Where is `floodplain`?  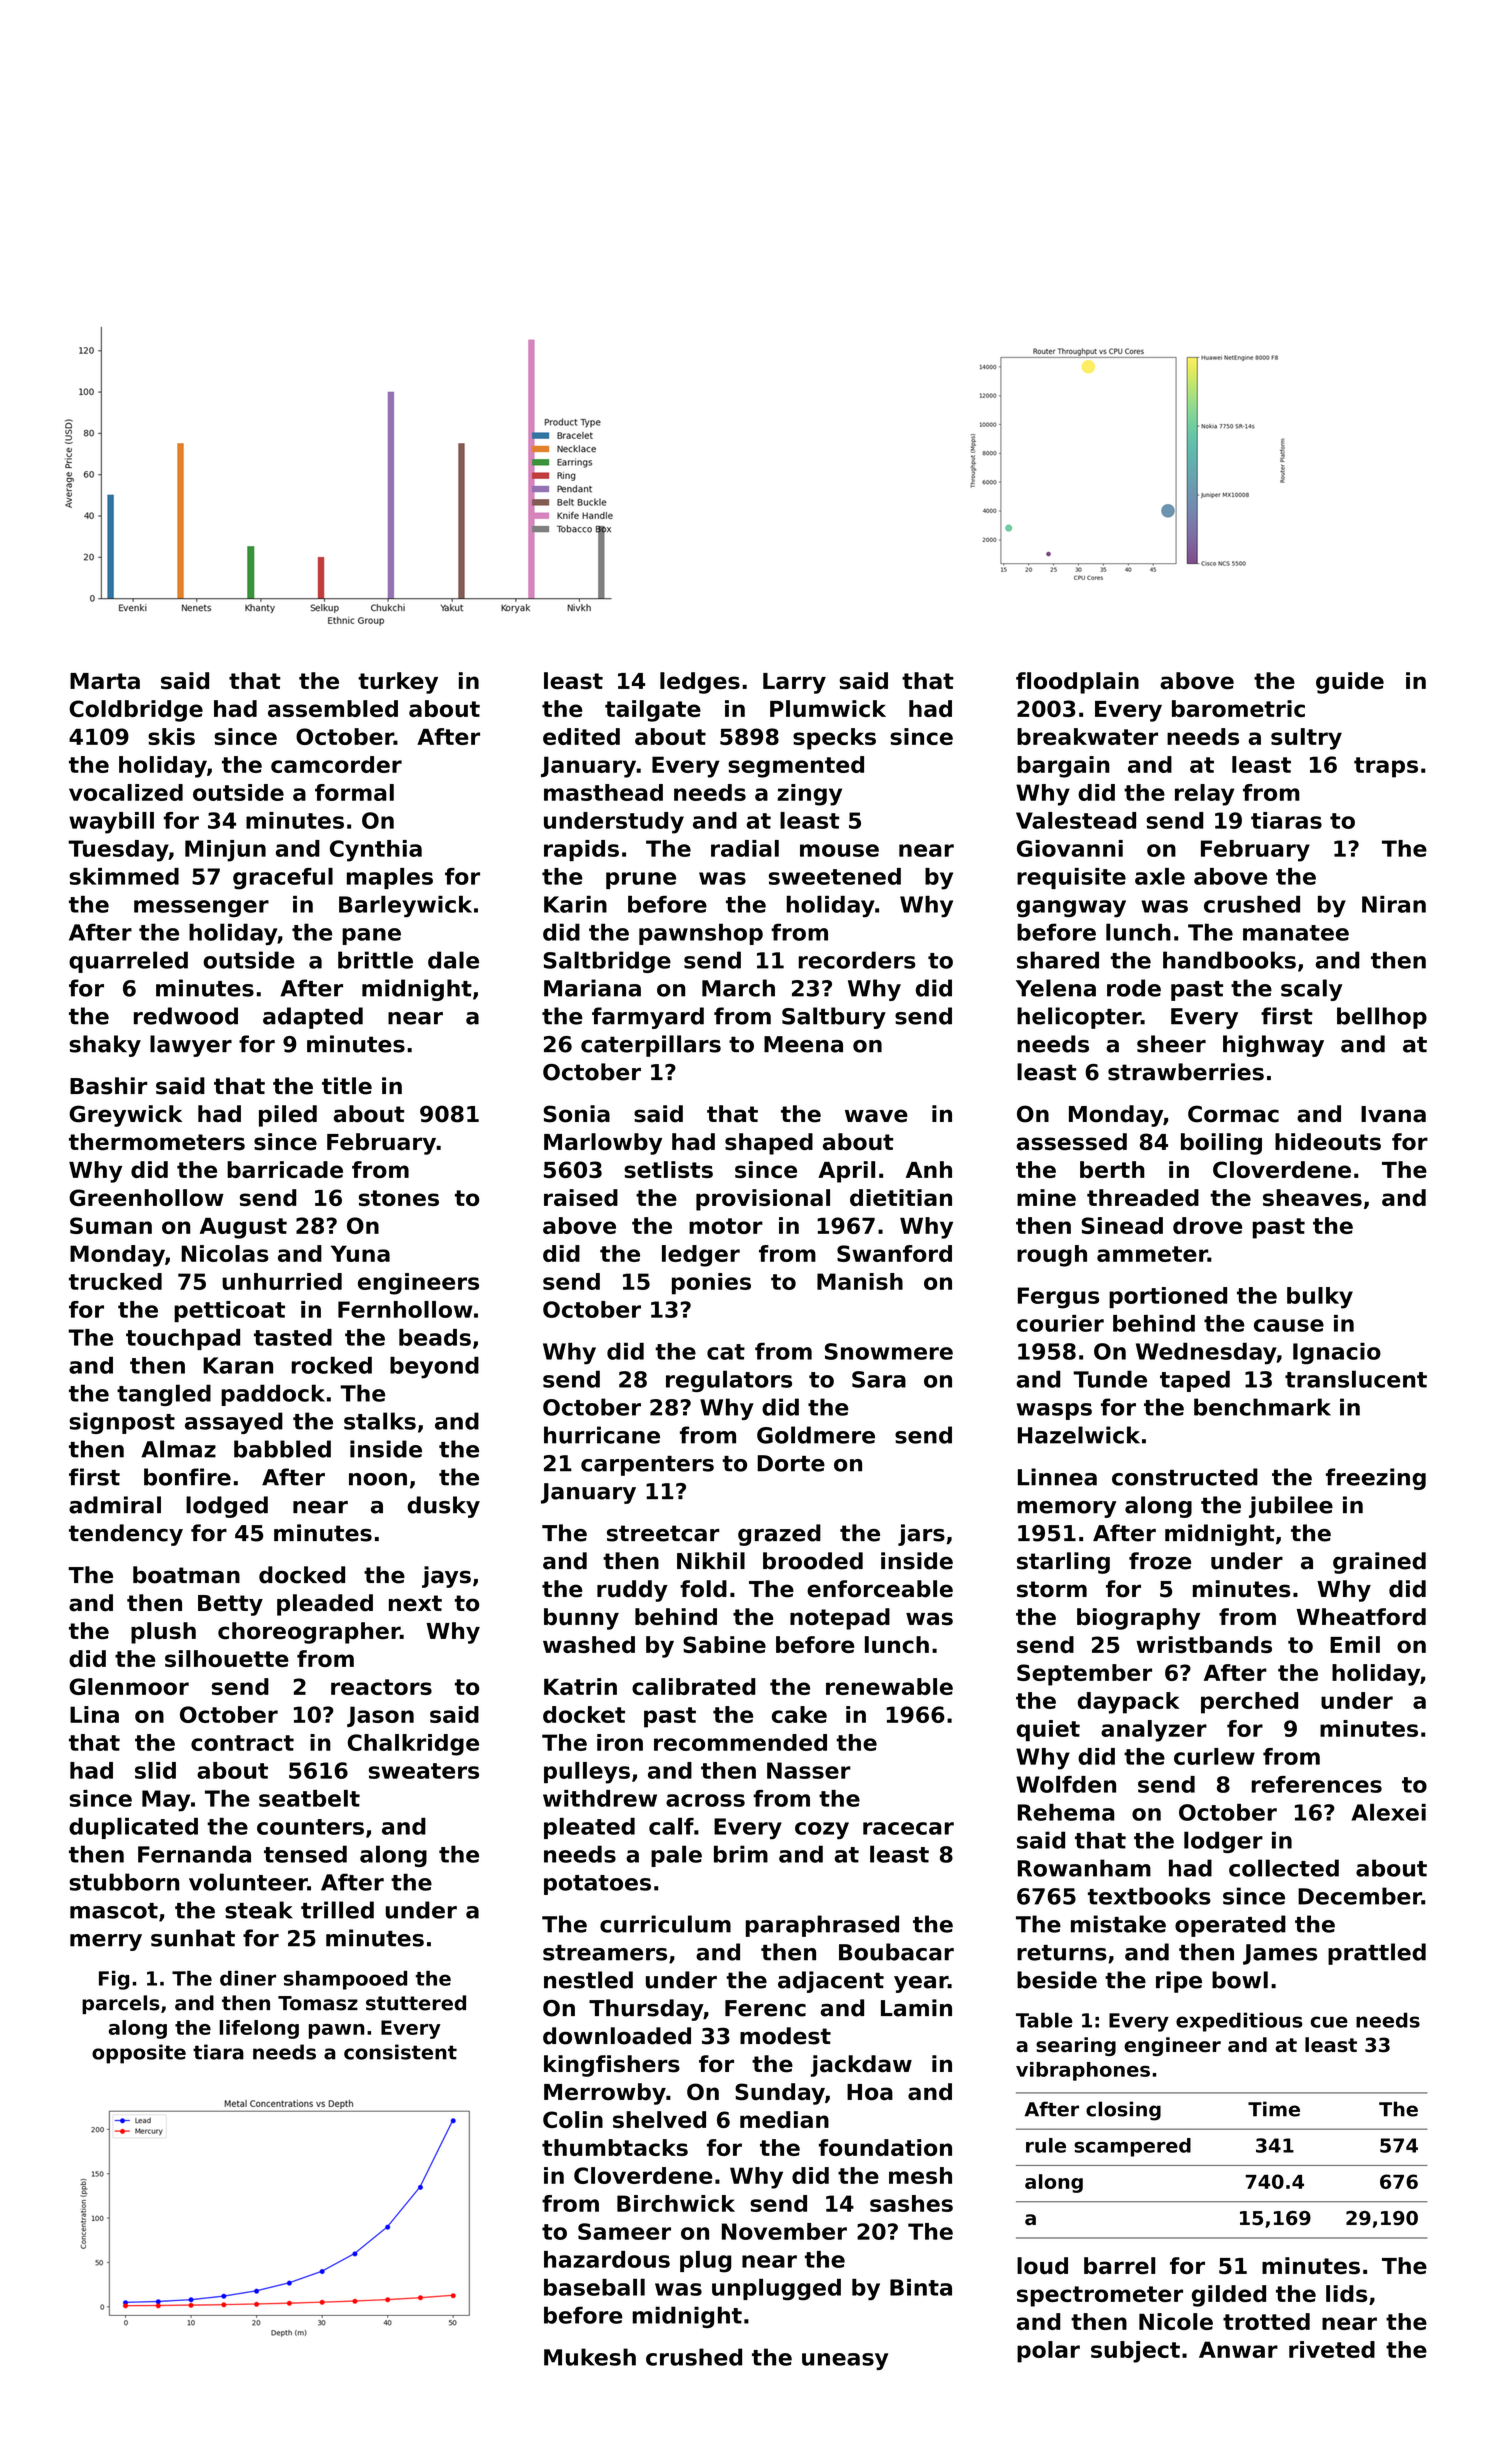
floodplain is located at coordinates (1077, 683).
